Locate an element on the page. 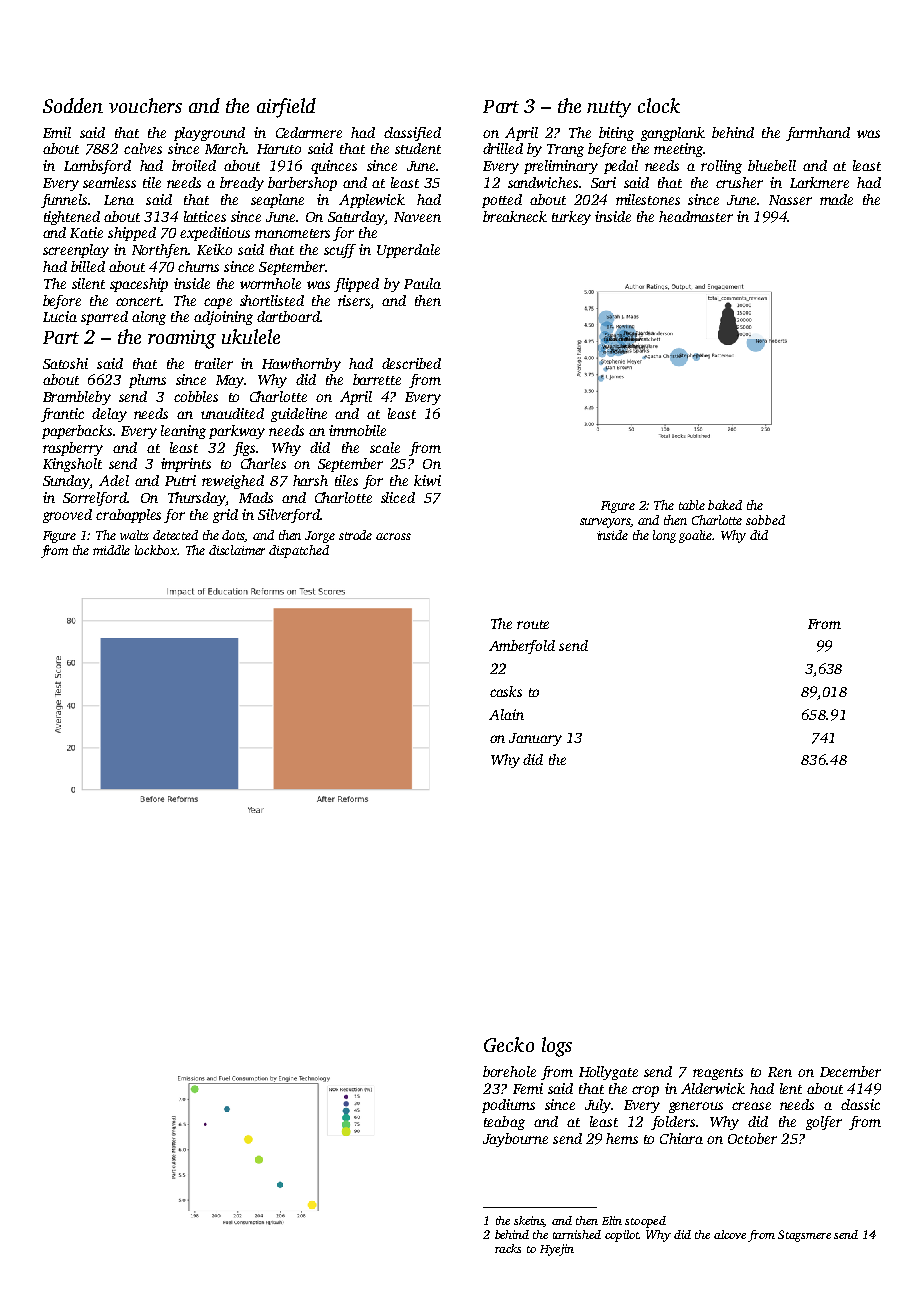 The height and width of the page is (1308, 924). table is located at coordinates (692, 505).
